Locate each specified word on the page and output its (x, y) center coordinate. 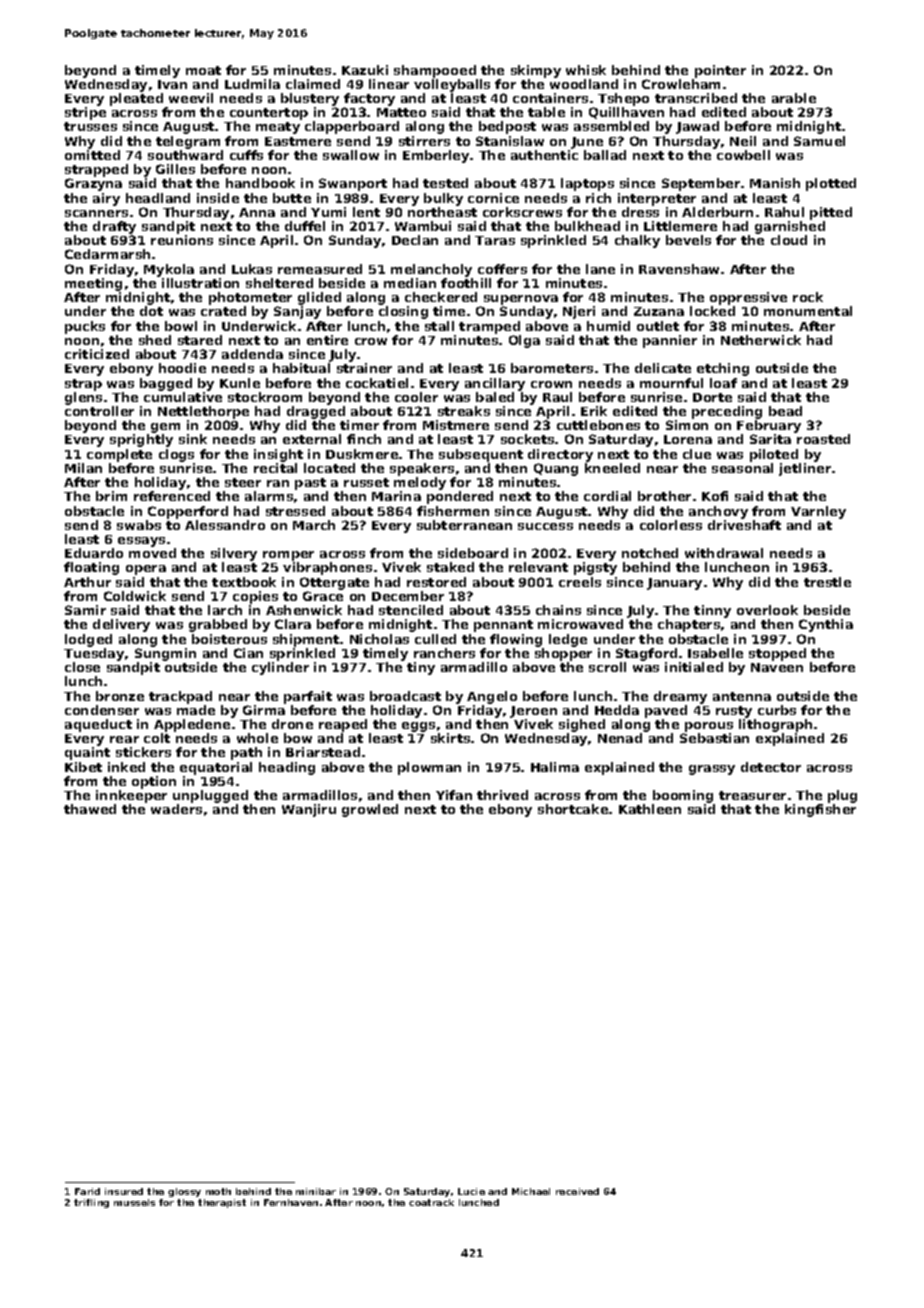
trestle (827, 582)
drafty (114, 227)
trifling (91, 1203)
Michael (531, 1191)
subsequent (481, 455)
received (577, 1191)
